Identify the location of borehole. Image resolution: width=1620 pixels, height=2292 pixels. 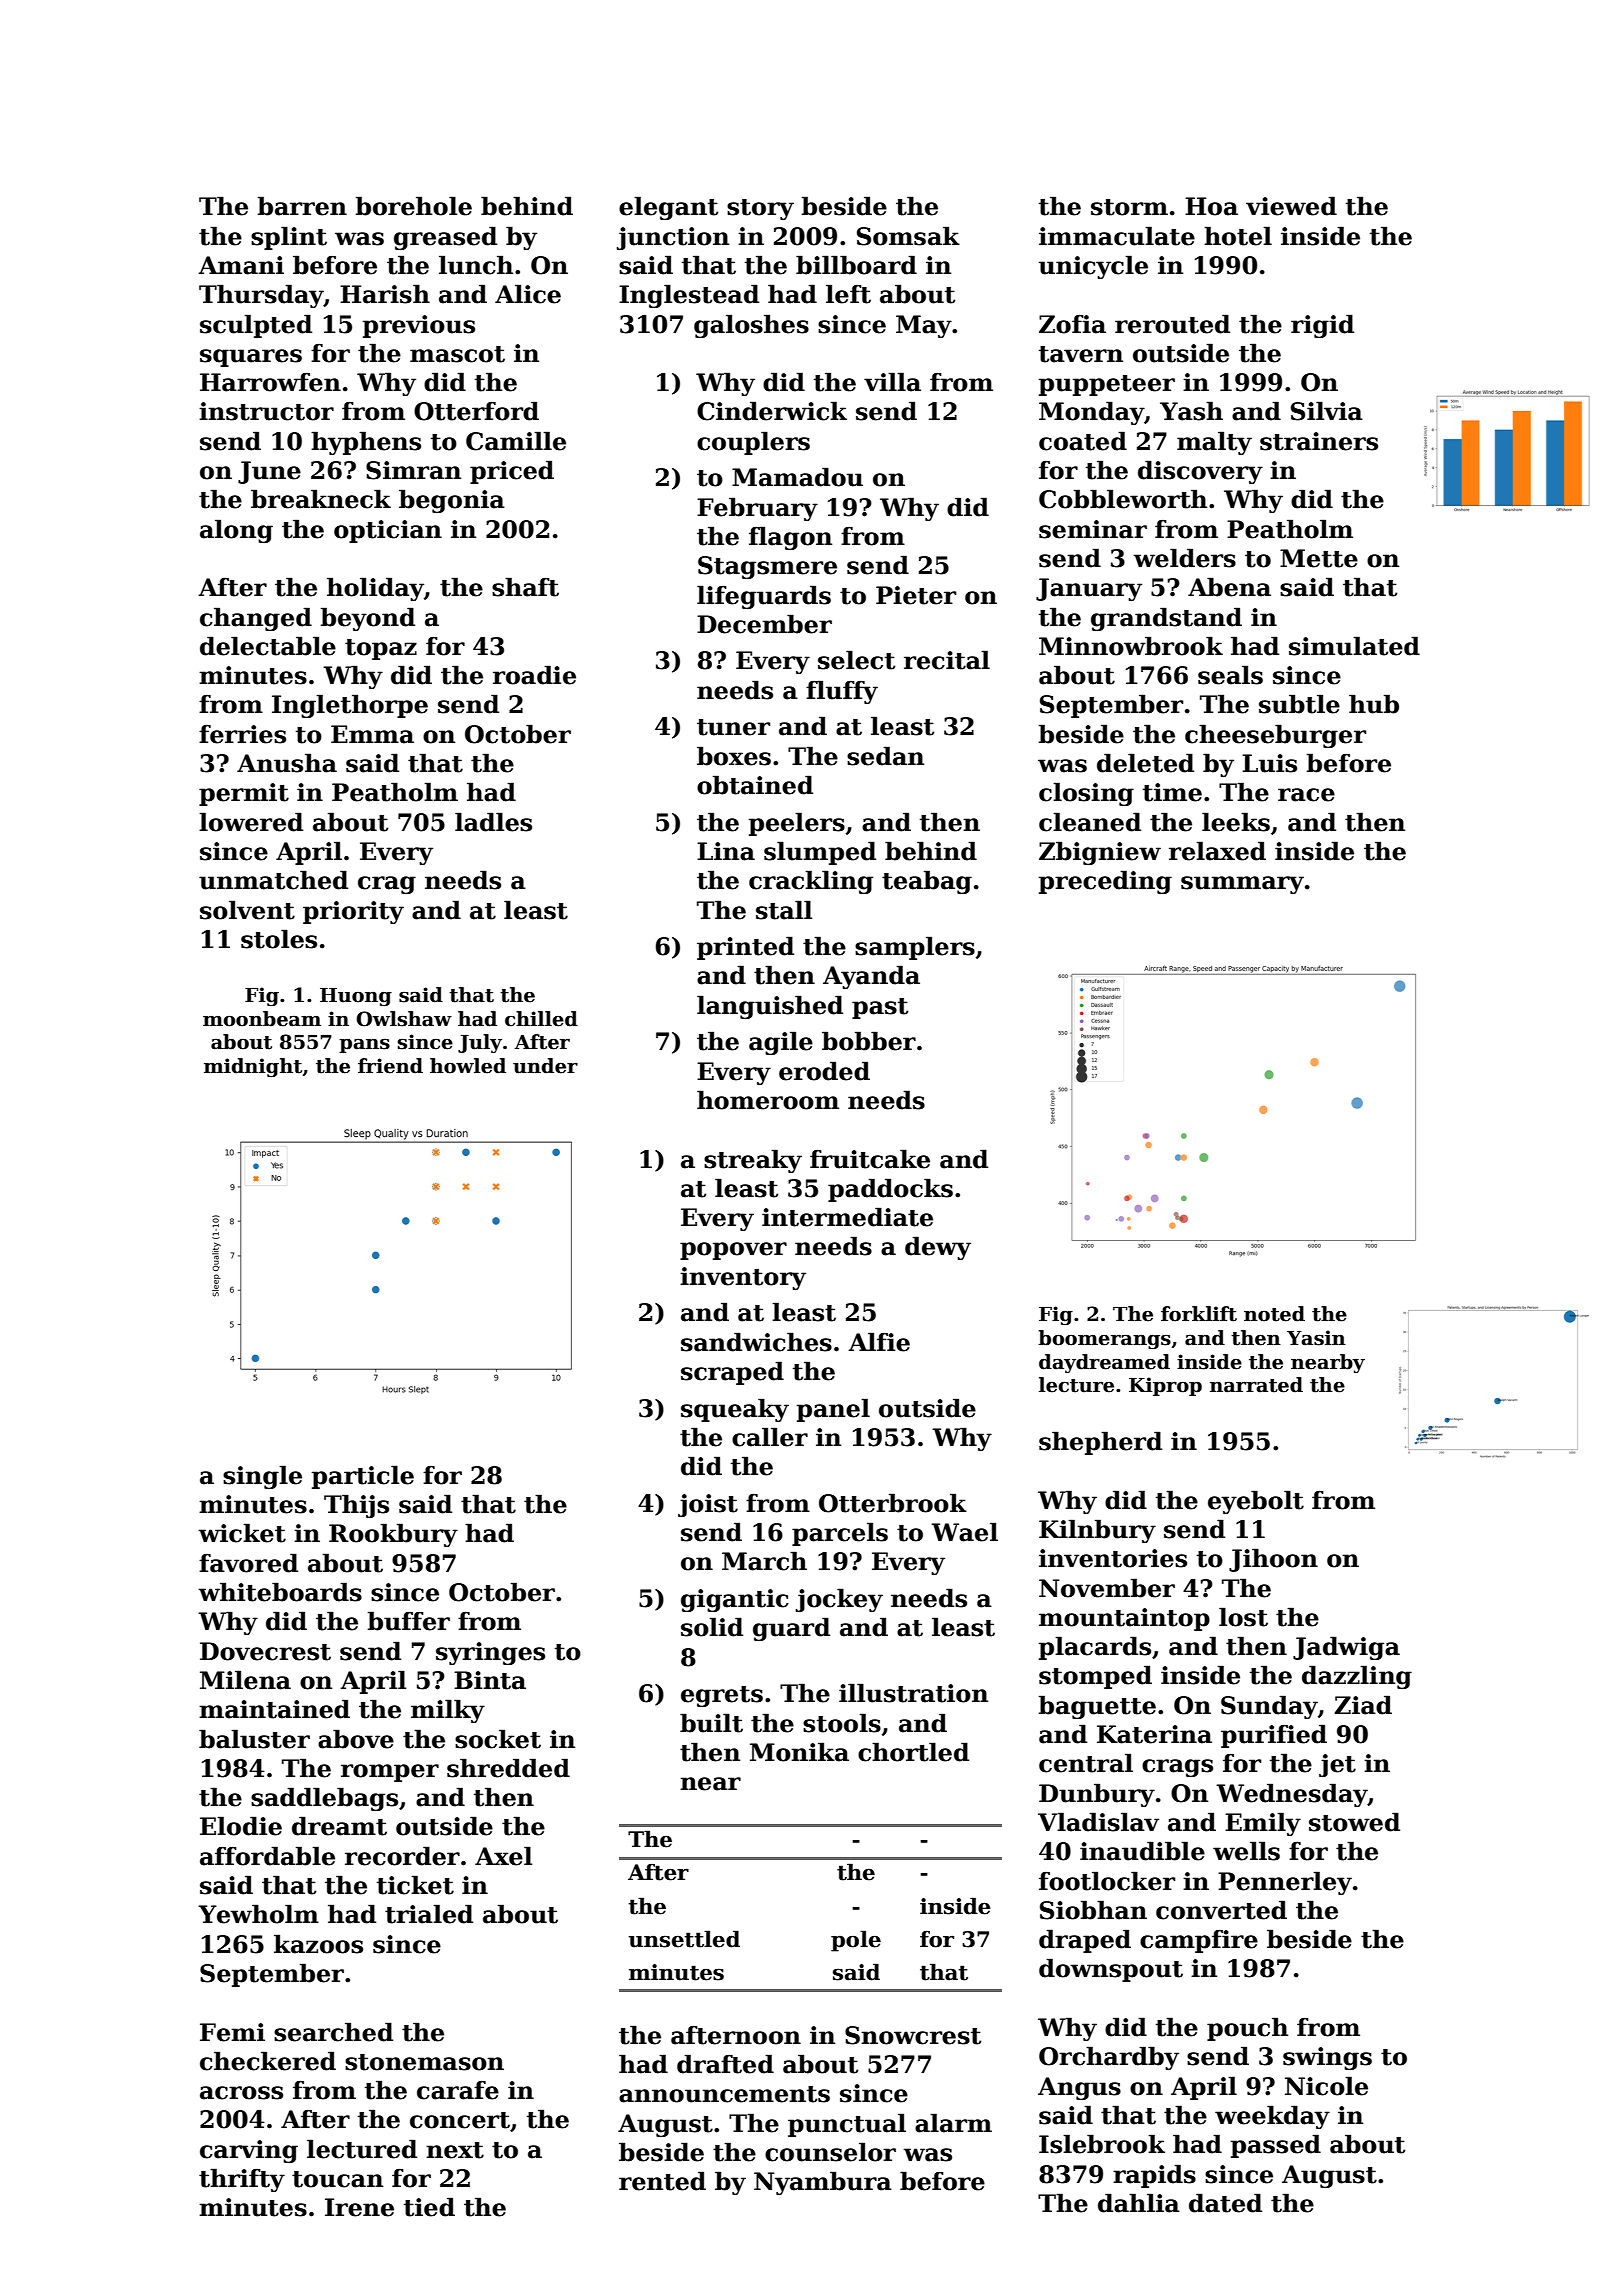
(414, 206).
